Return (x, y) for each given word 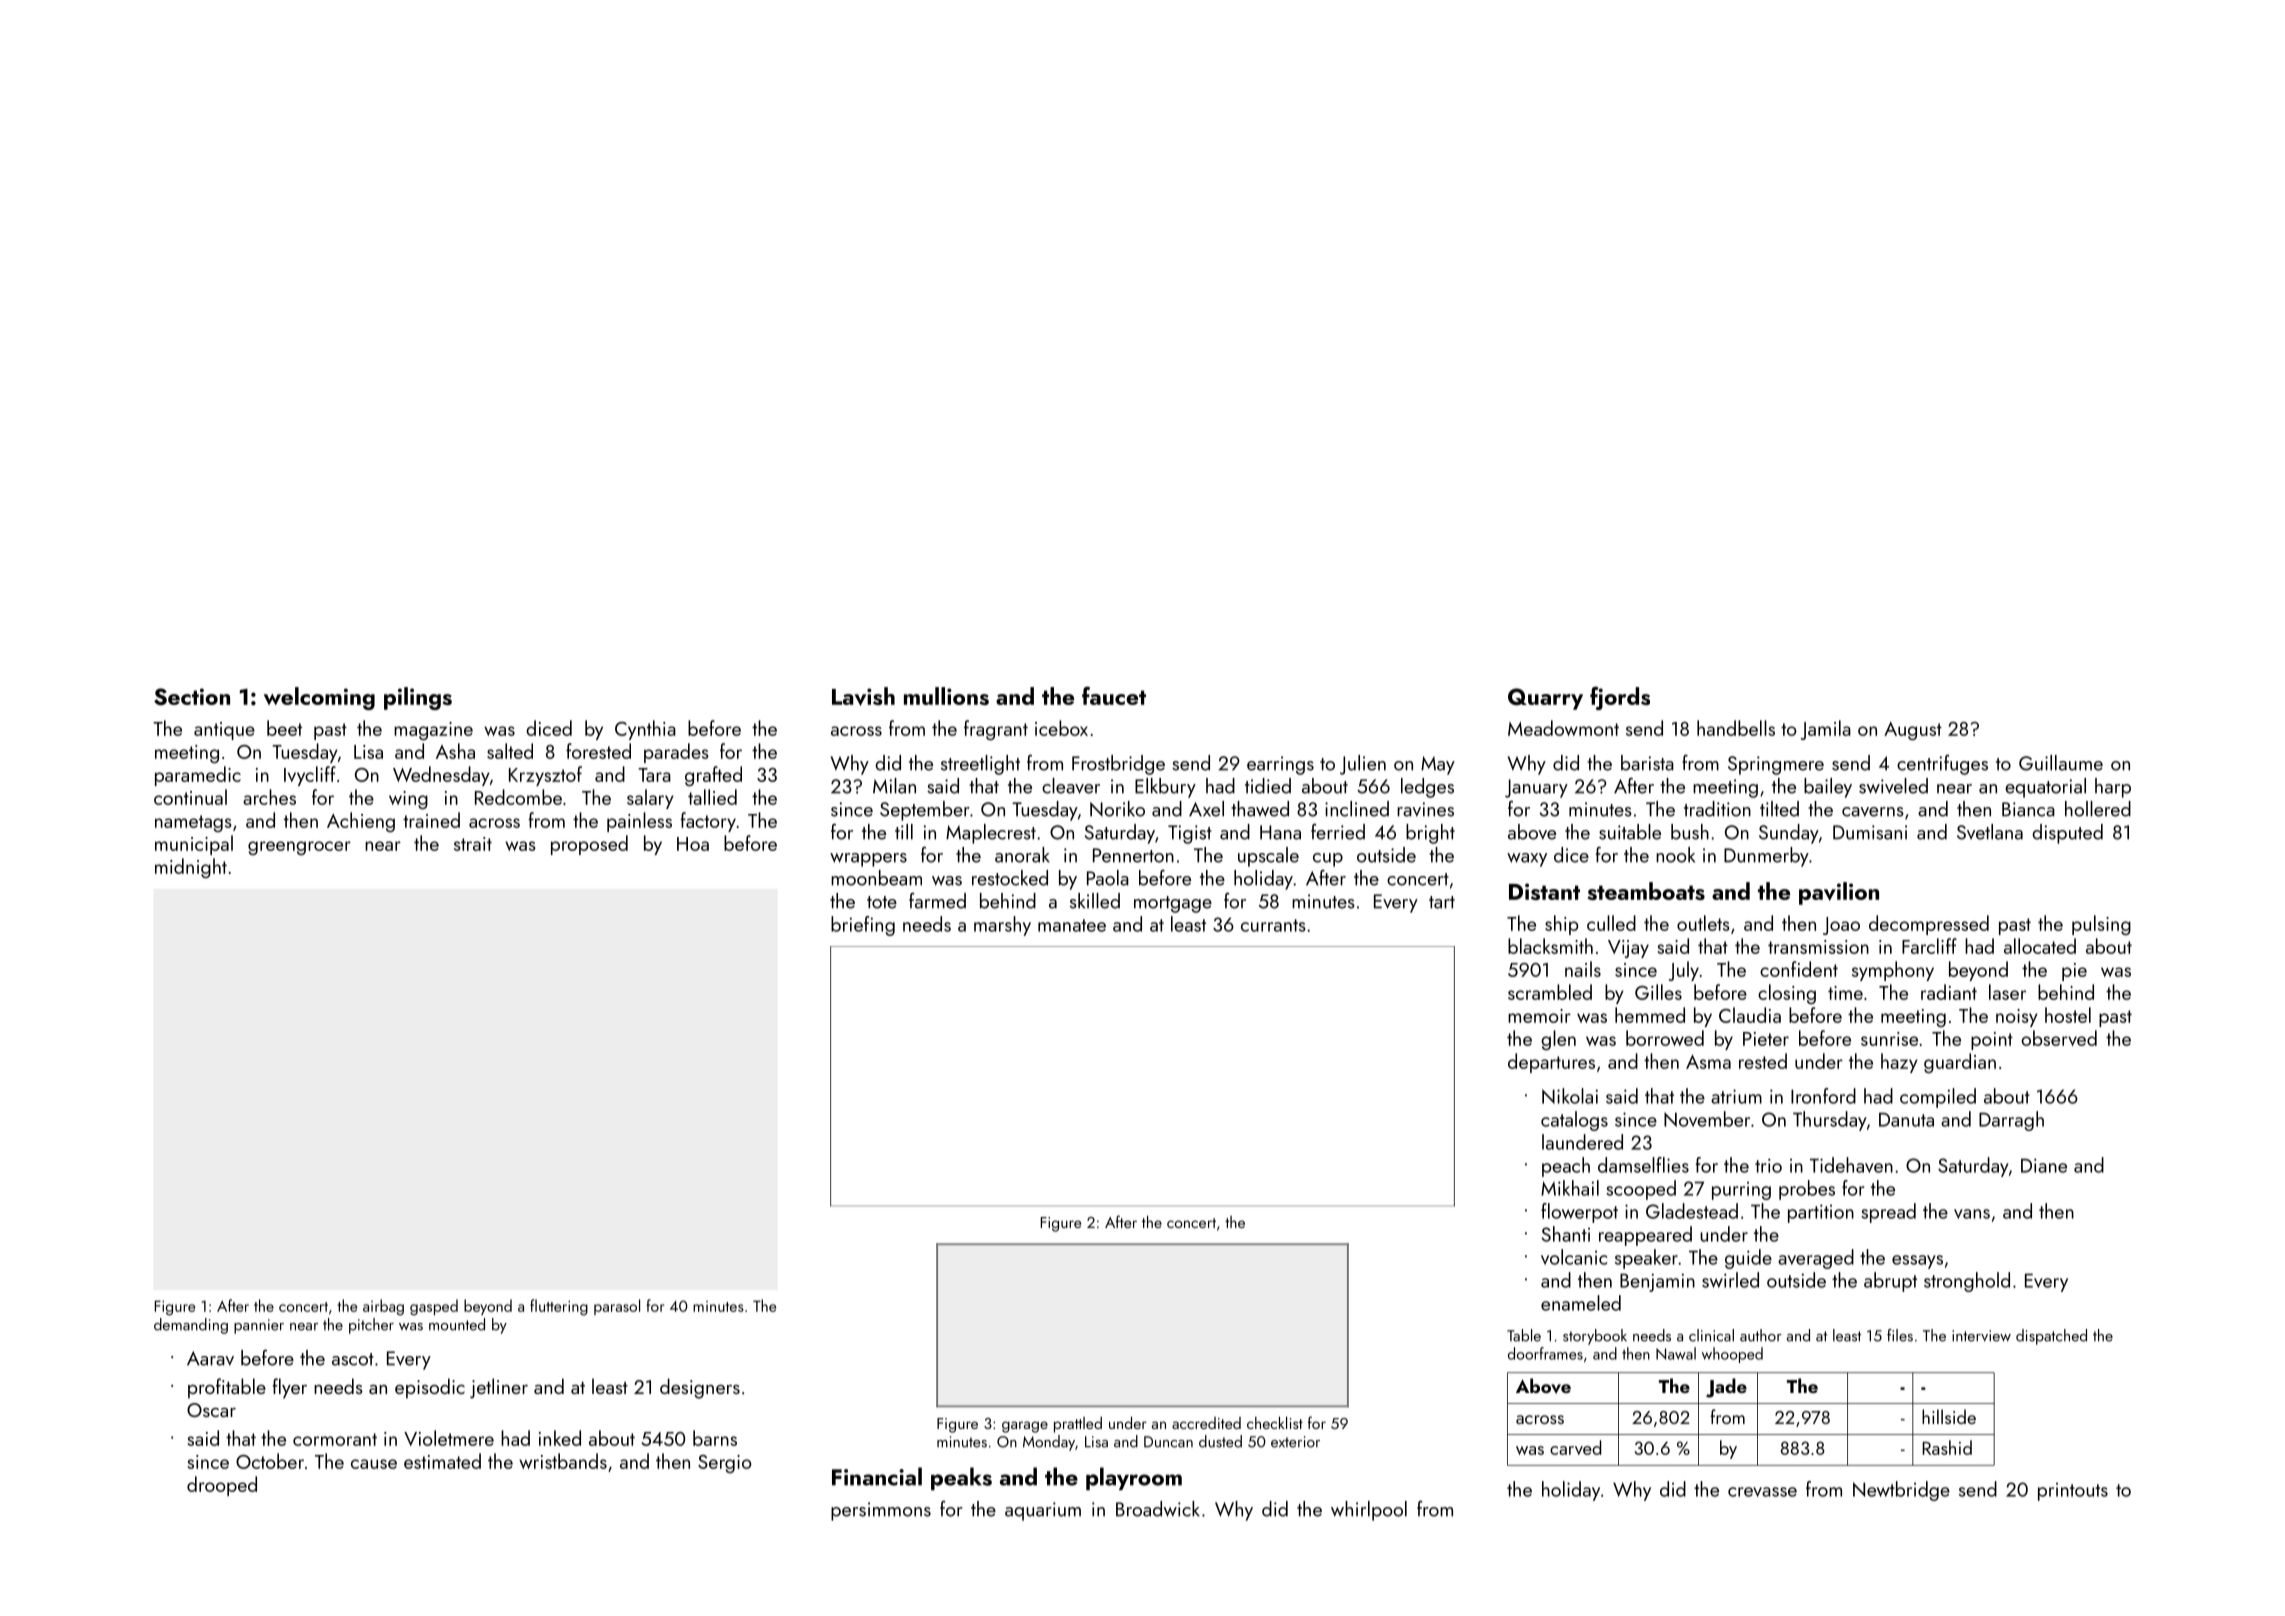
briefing (863, 926)
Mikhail (1570, 1188)
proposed (589, 845)
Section (192, 696)
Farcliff (1929, 946)
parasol (617, 1307)
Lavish (863, 696)
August (1913, 731)
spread (1888, 1213)
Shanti (1565, 1234)
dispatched (2051, 1337)
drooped (222, 1486)
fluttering (559, 1307)
